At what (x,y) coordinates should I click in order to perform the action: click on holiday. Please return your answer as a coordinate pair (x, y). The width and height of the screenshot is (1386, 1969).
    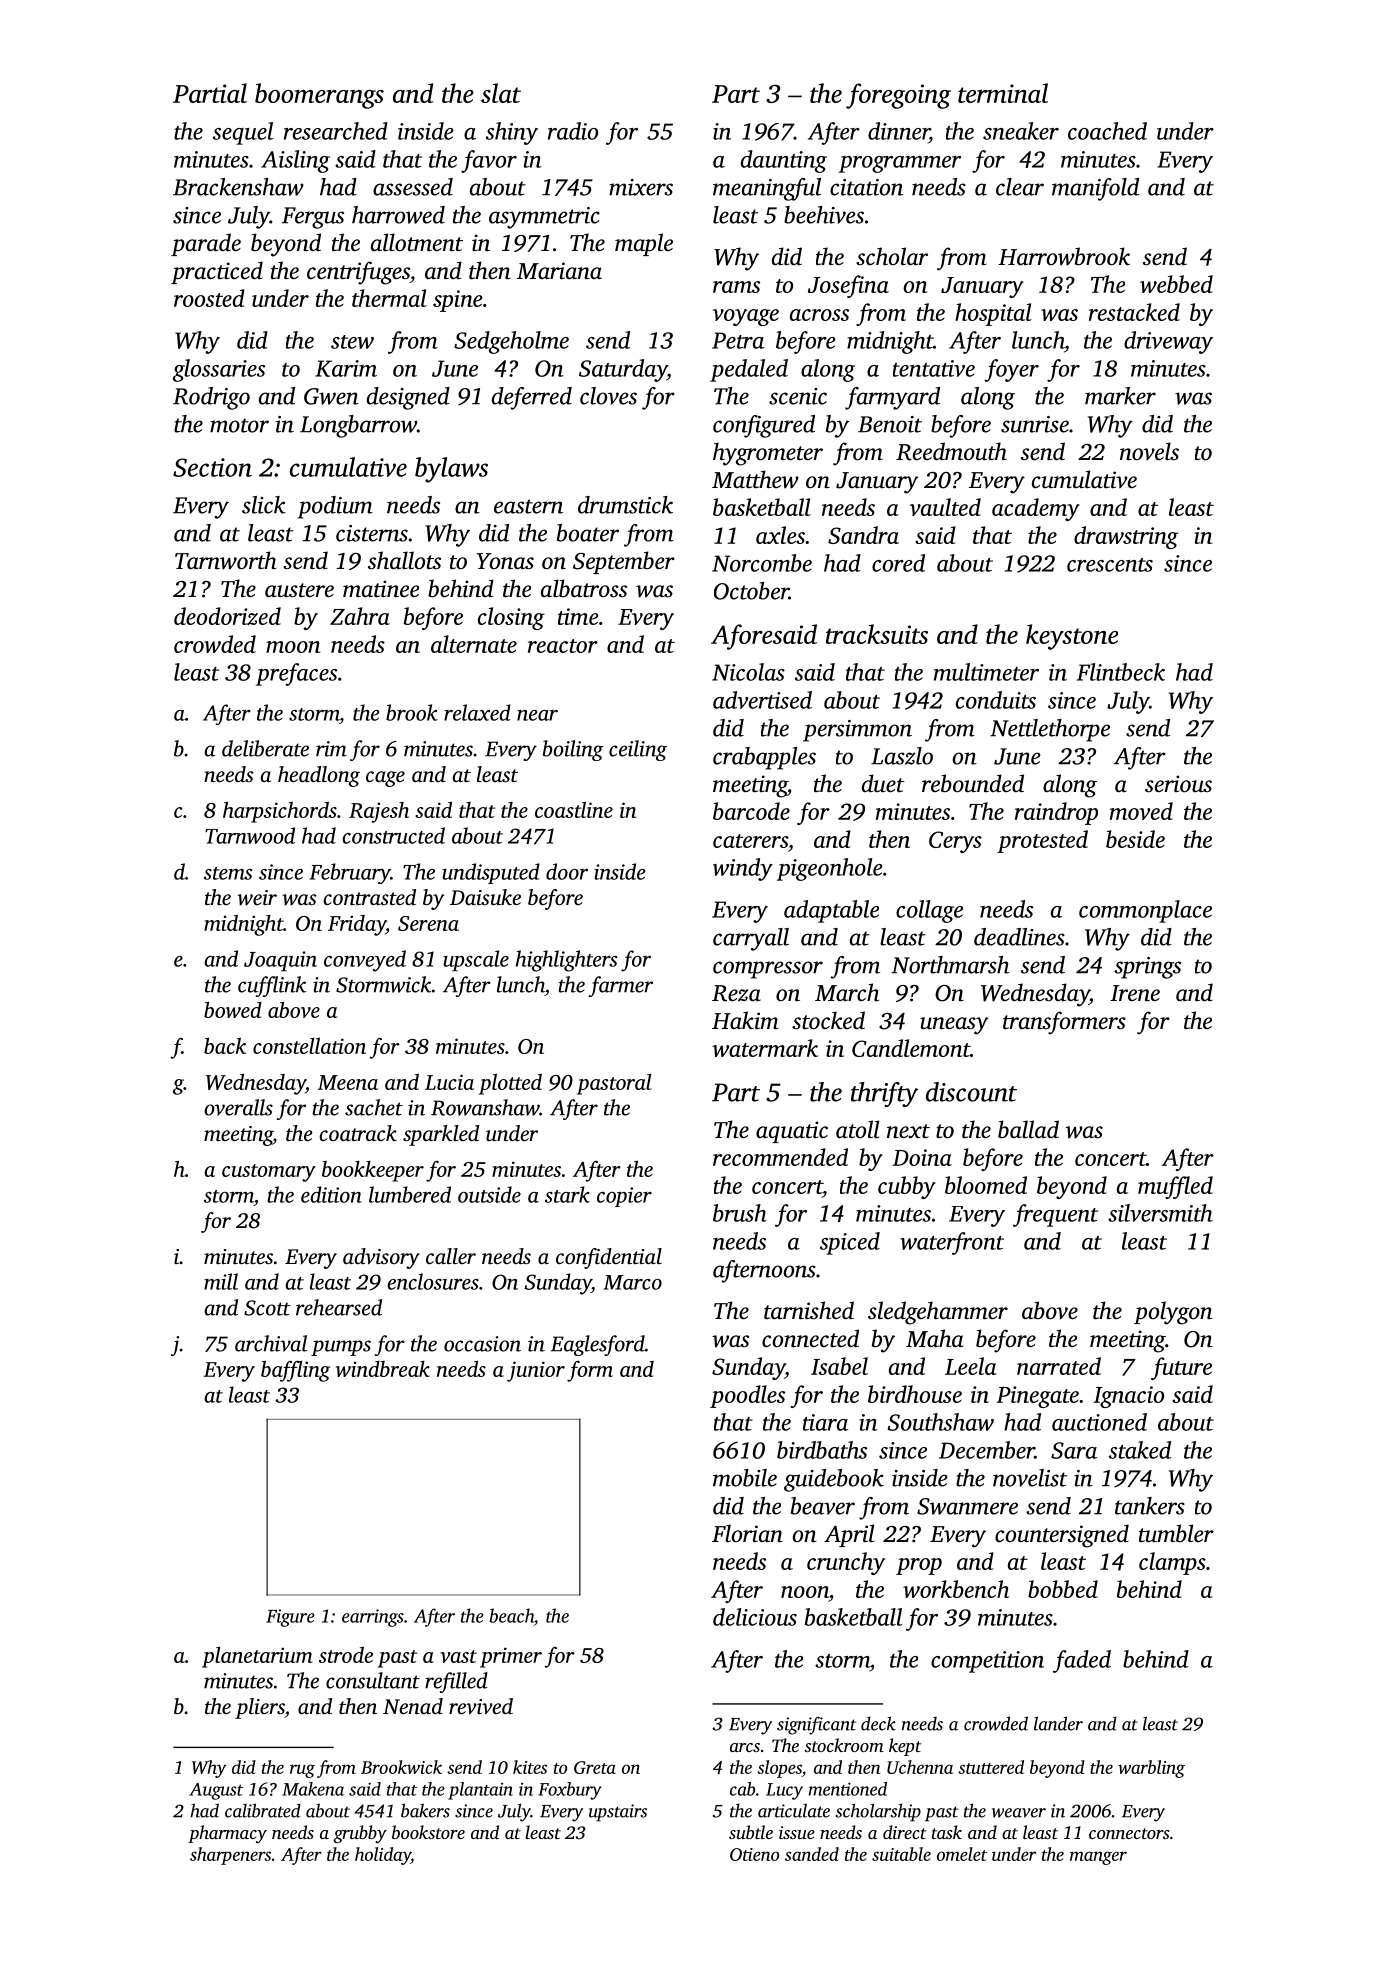
    Looking at the image, I should click on (383, 1856).
